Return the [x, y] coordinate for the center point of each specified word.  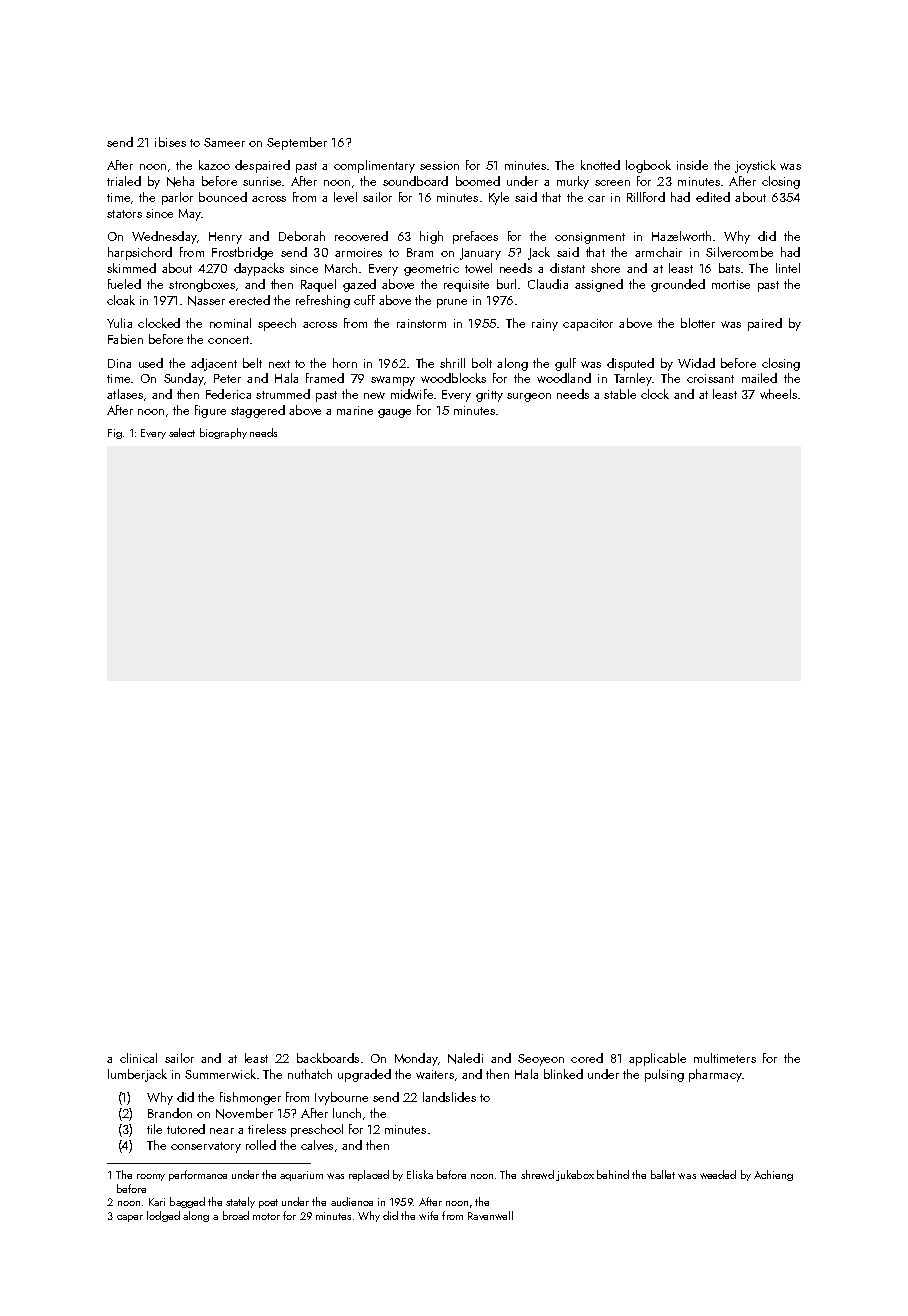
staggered [258, 411]
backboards [328, 1058]
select [182, 432]
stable [620, 394]
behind [613, 1174]
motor [266, 1216]
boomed [478, 181]
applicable [657, 1059]
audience [352, 1201]
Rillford [646, 197]
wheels [778, 394]
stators [124, 214]
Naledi [465, 1058]
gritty [489, 396]
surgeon [529, 397]
